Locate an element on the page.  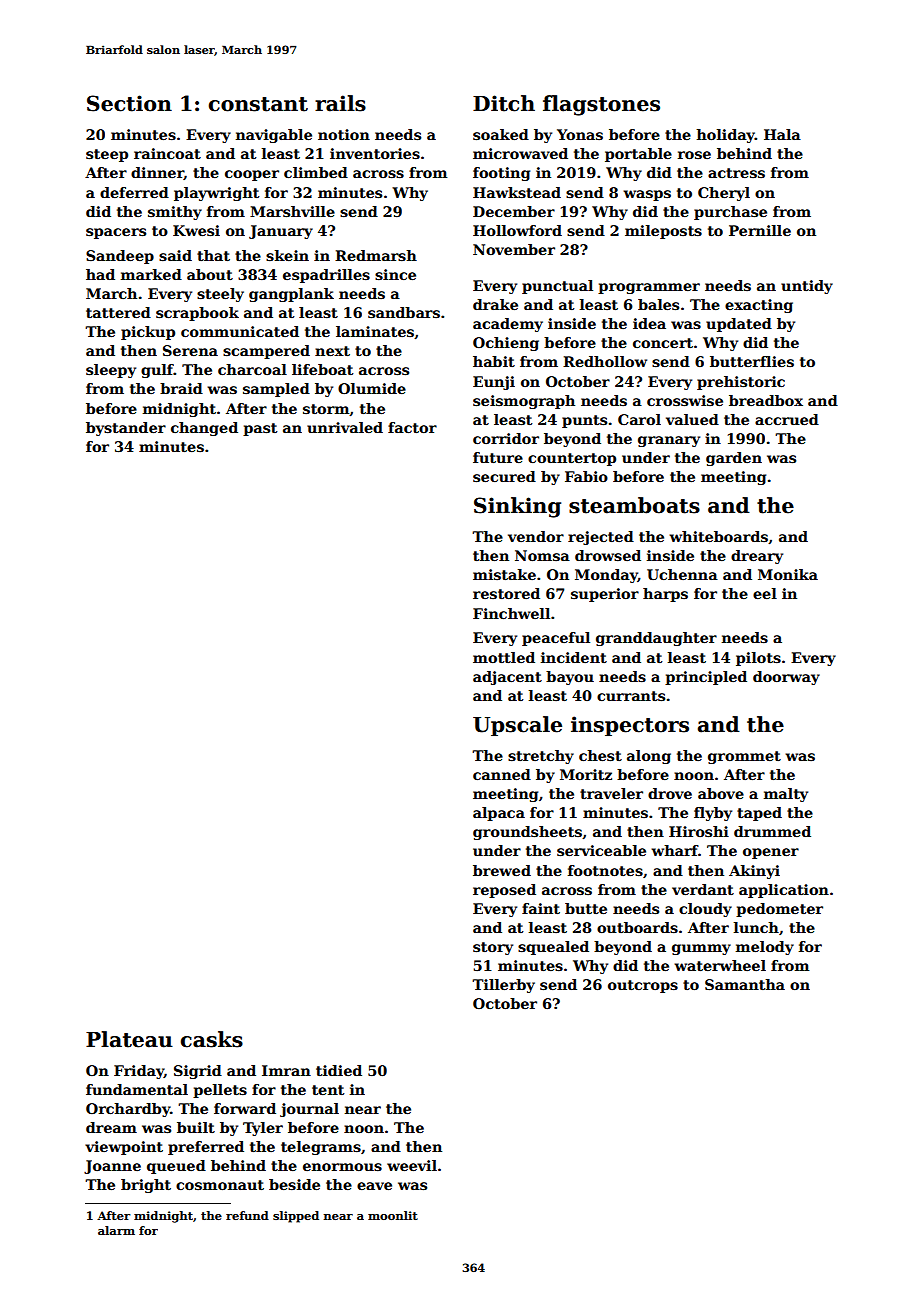
refund is located at coordinates (247, 1215).
